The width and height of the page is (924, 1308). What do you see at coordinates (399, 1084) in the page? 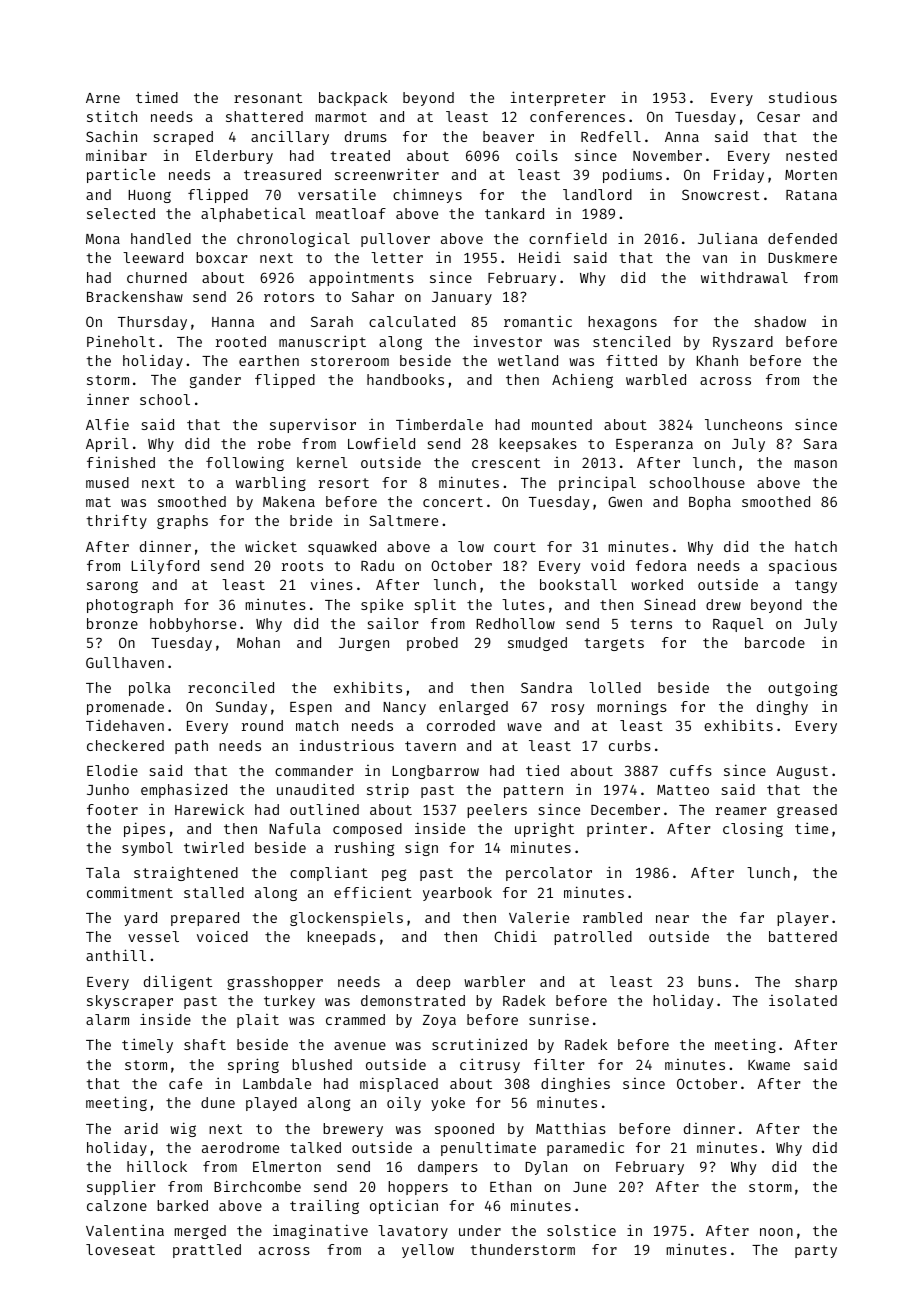
I see `misplaced` at bounding box center [399, 1084].
